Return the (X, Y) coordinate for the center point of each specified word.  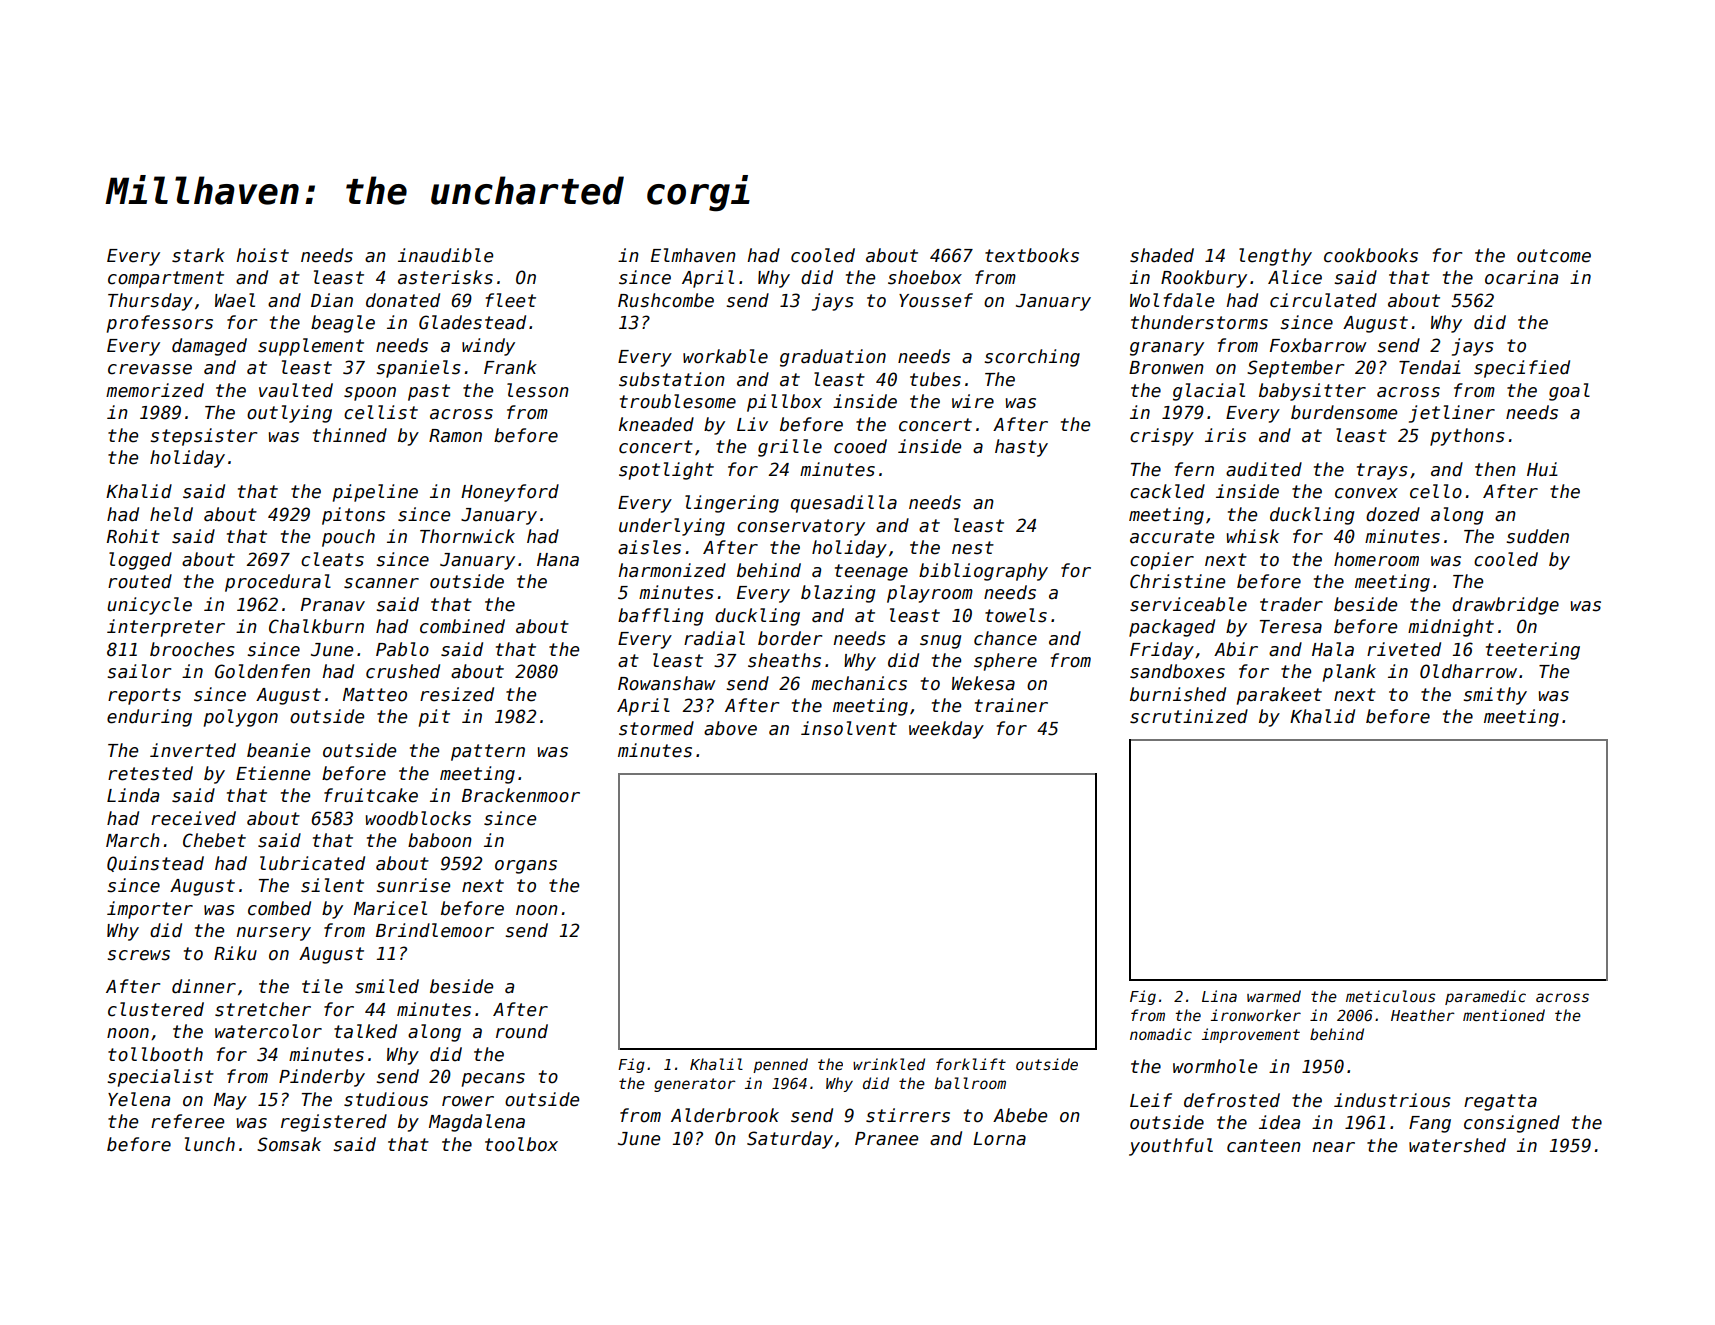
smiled (387, 986)
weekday (946, 730)
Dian (332, 300)
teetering (1533, 651)
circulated (1323, 300)
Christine (1177, 581)
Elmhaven (693, 255)
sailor (139, 671)
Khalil (716, 1064)
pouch (348, 538)
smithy (1495, 696)
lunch (210, 1144)
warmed (1274, 996)
